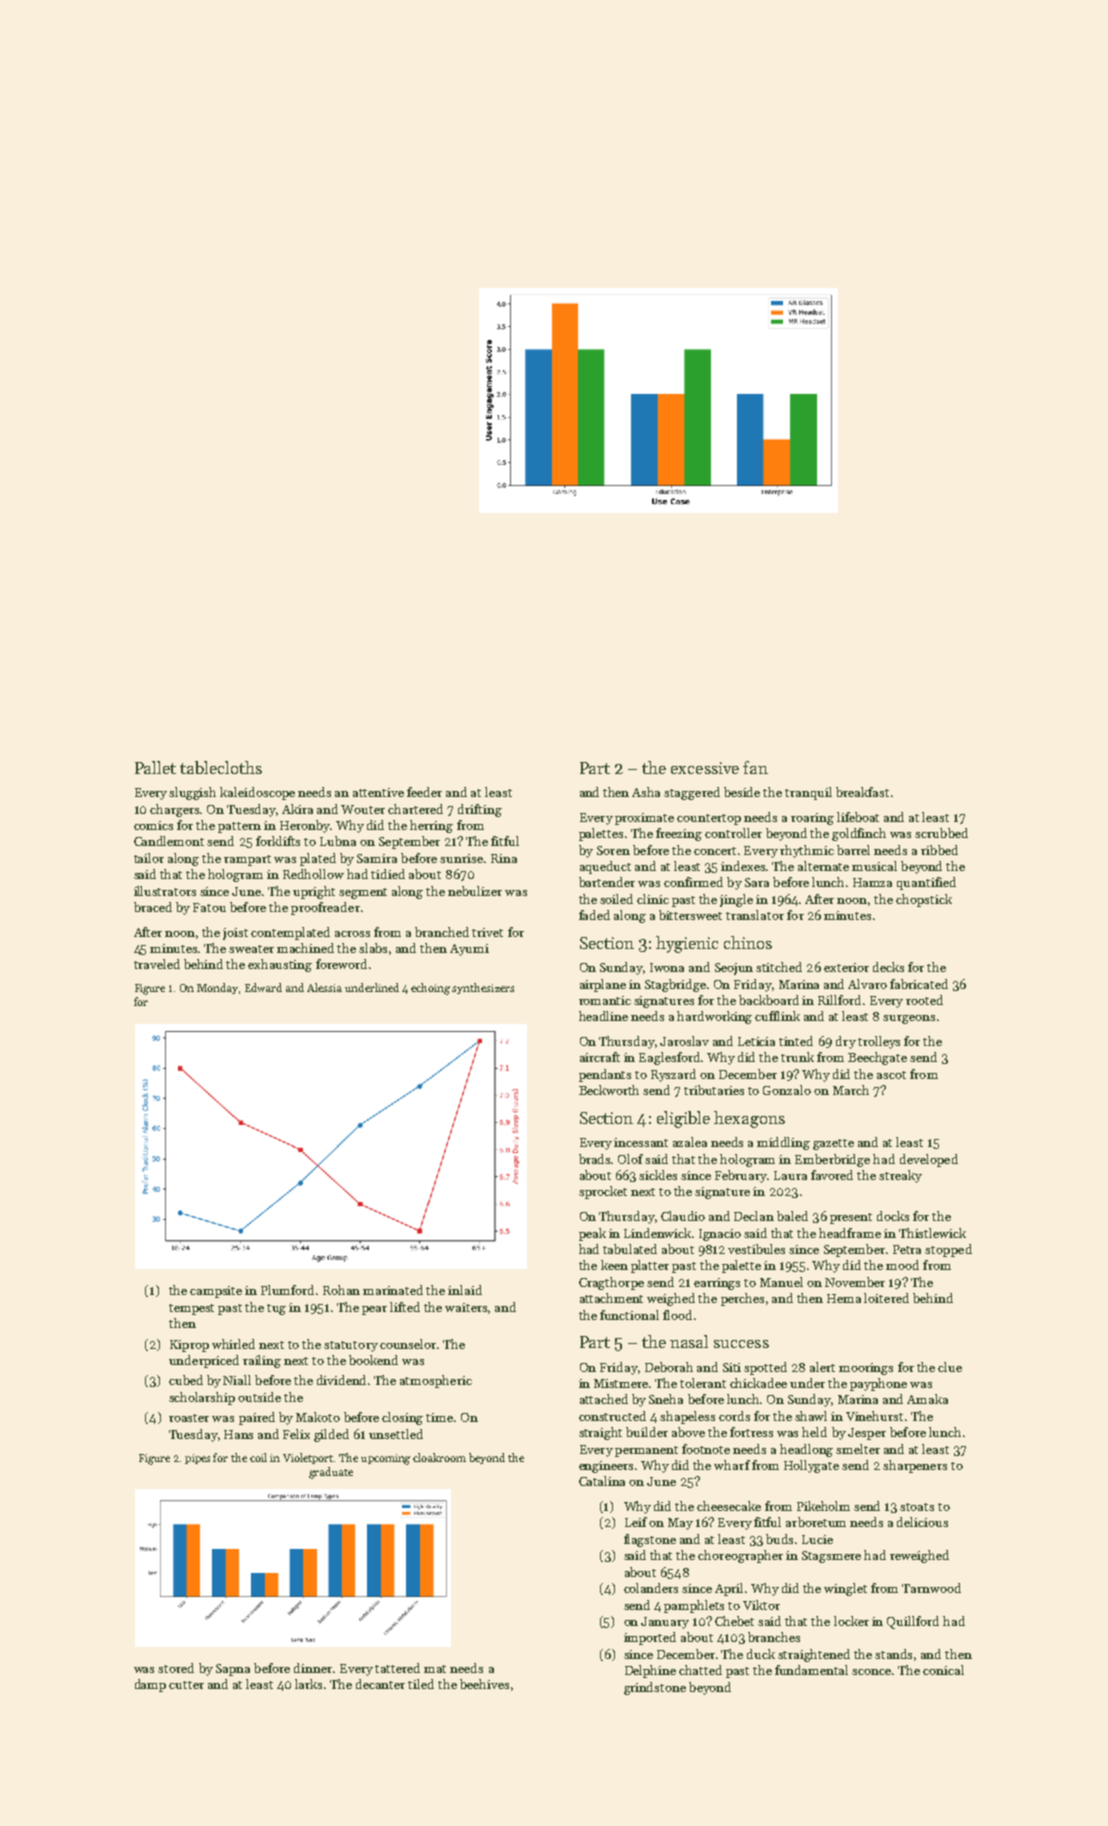 The width and height of the screenshot is (1108, 1826). Describe the element at coordinates (341, 1290) in the screenshot. I see `Rohan` at that location.
